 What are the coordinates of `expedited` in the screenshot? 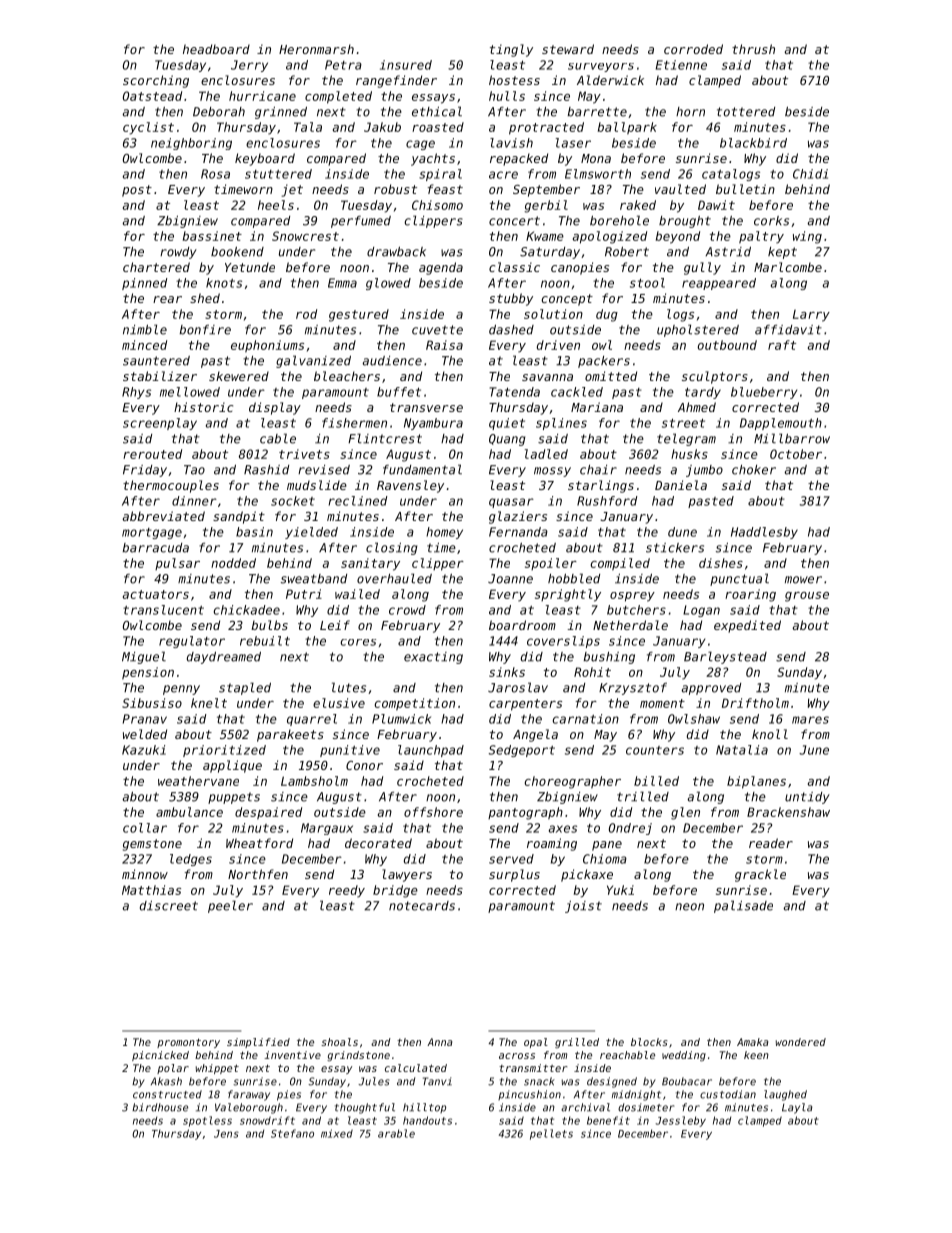 It's located at (747, 626).
